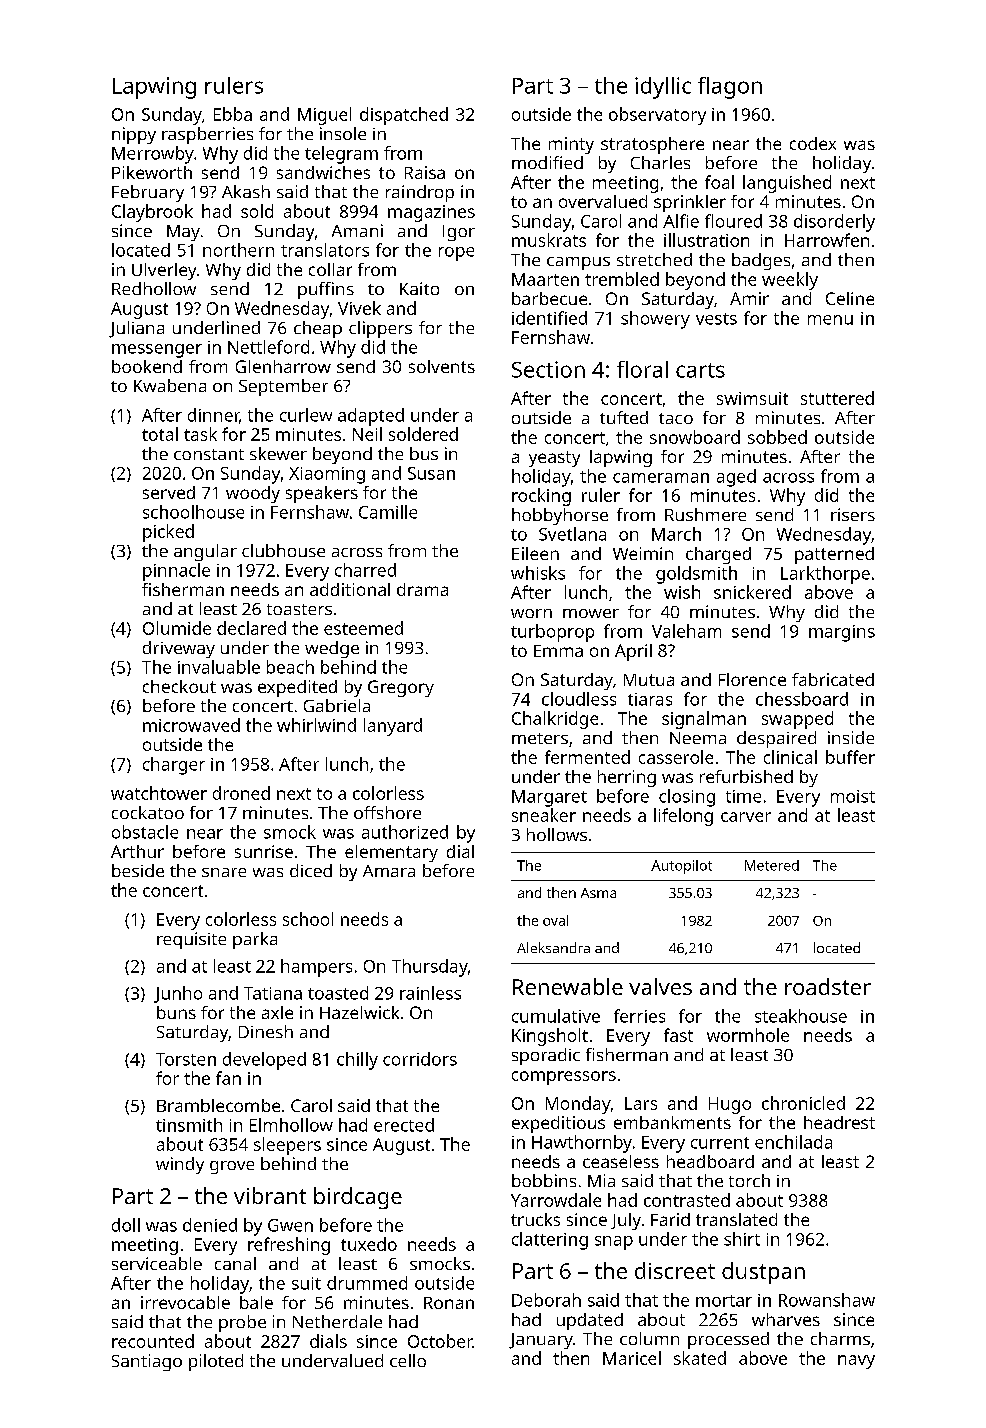 Image resolution: width=986 pixels, height=1428 pixels. I want to click on Netherdale, so click(337, 1321).
